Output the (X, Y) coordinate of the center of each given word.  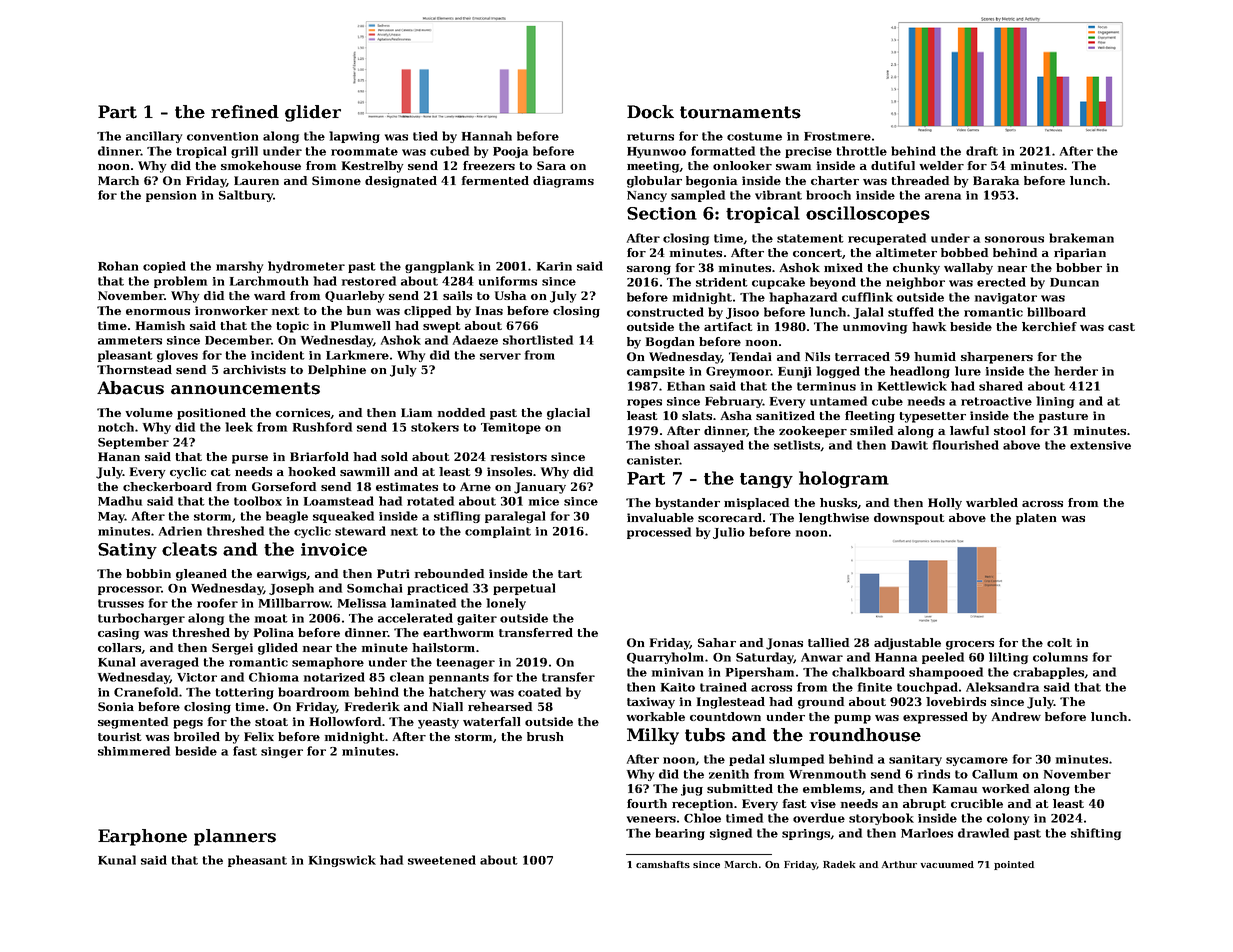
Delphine (337, 371)
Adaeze (475, 340)
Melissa (362, 603)
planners (235, 837)
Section (662, 213)
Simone (336, 180)
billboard (1056, 312)
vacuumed (947, 864)
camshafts (663, 864)
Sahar (717, 642)
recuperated (887, 239)
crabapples (1048, 673)
